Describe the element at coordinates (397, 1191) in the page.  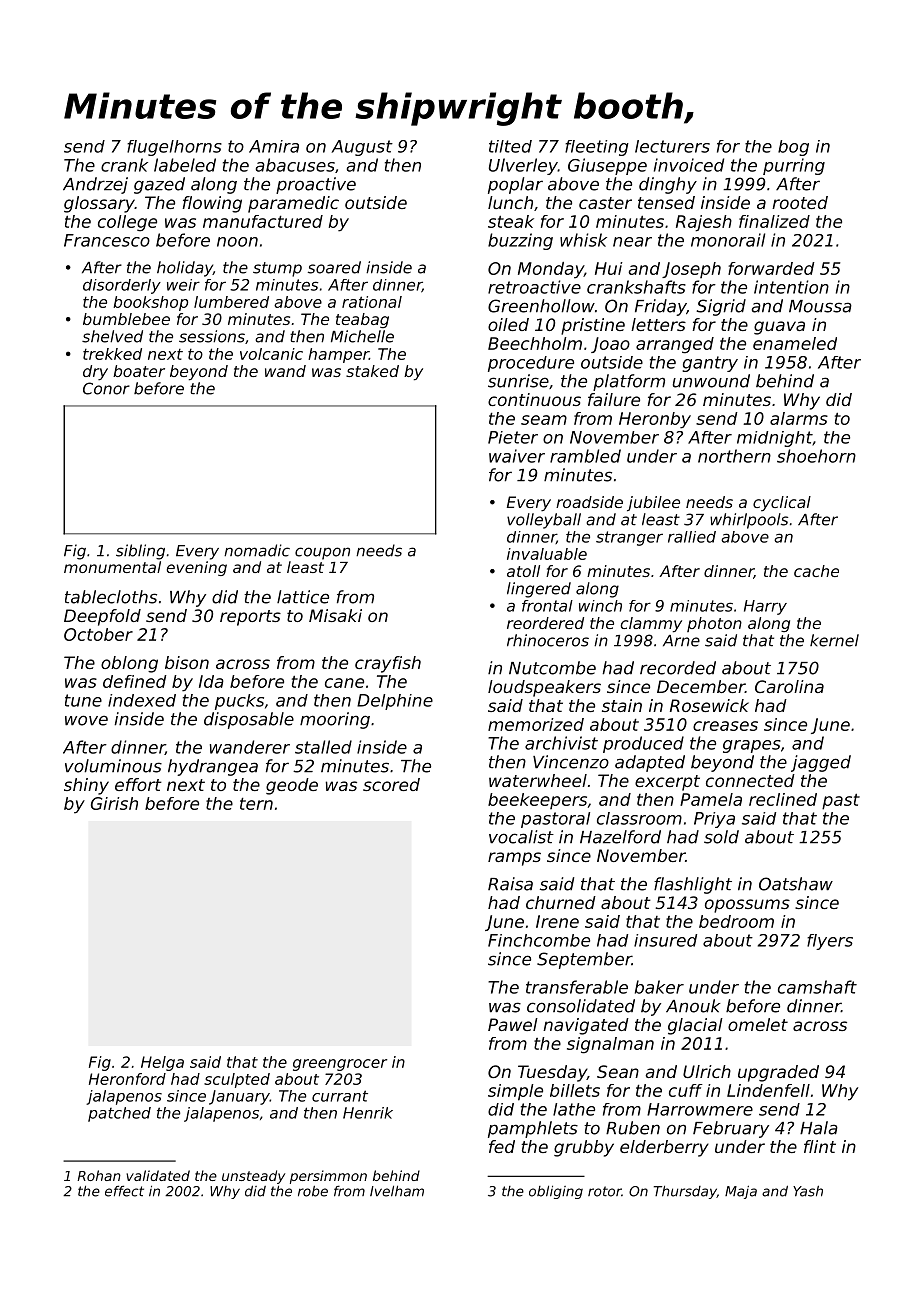
I see `Ivelham` at that location.
